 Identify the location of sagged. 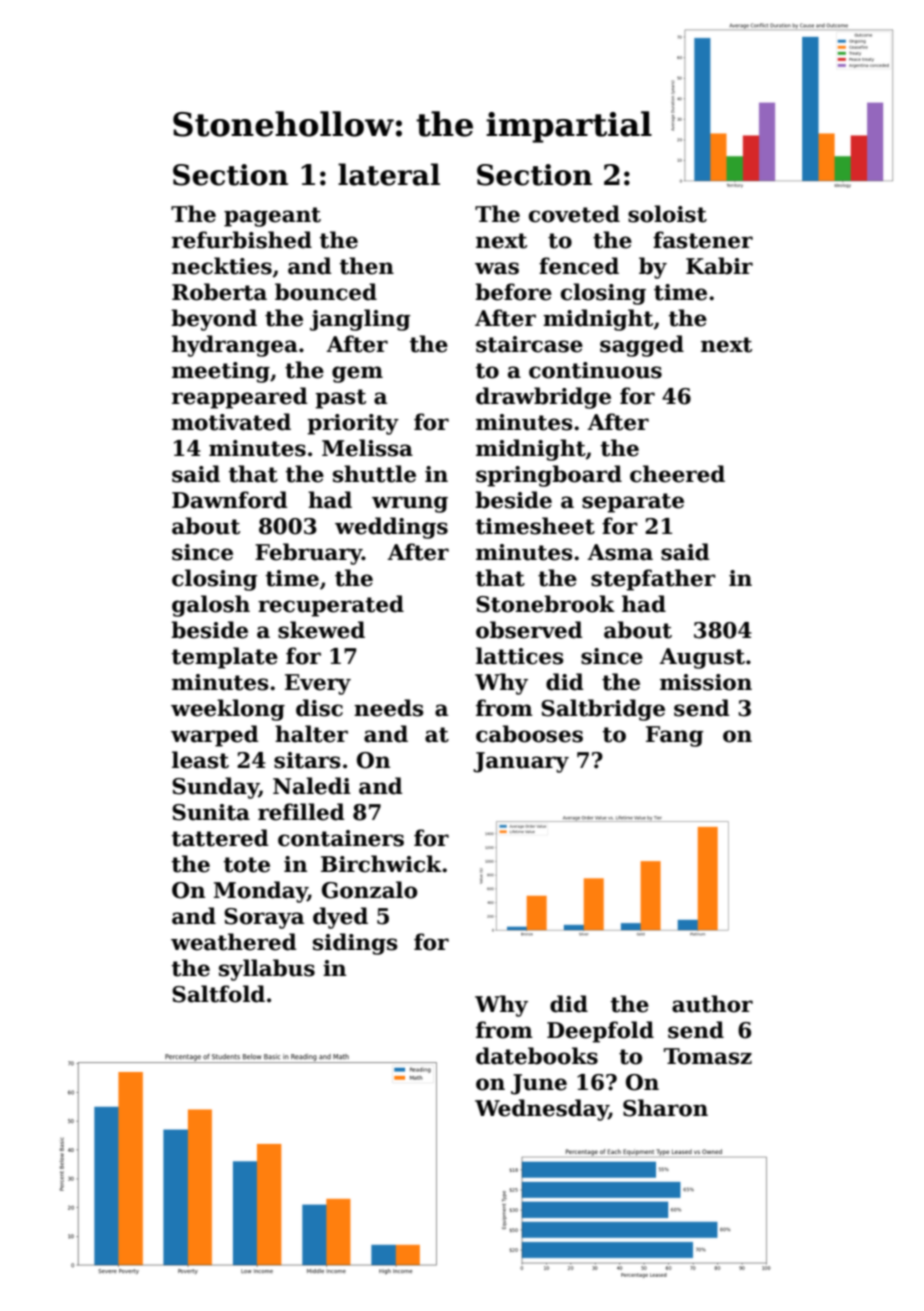
(642, 346).
